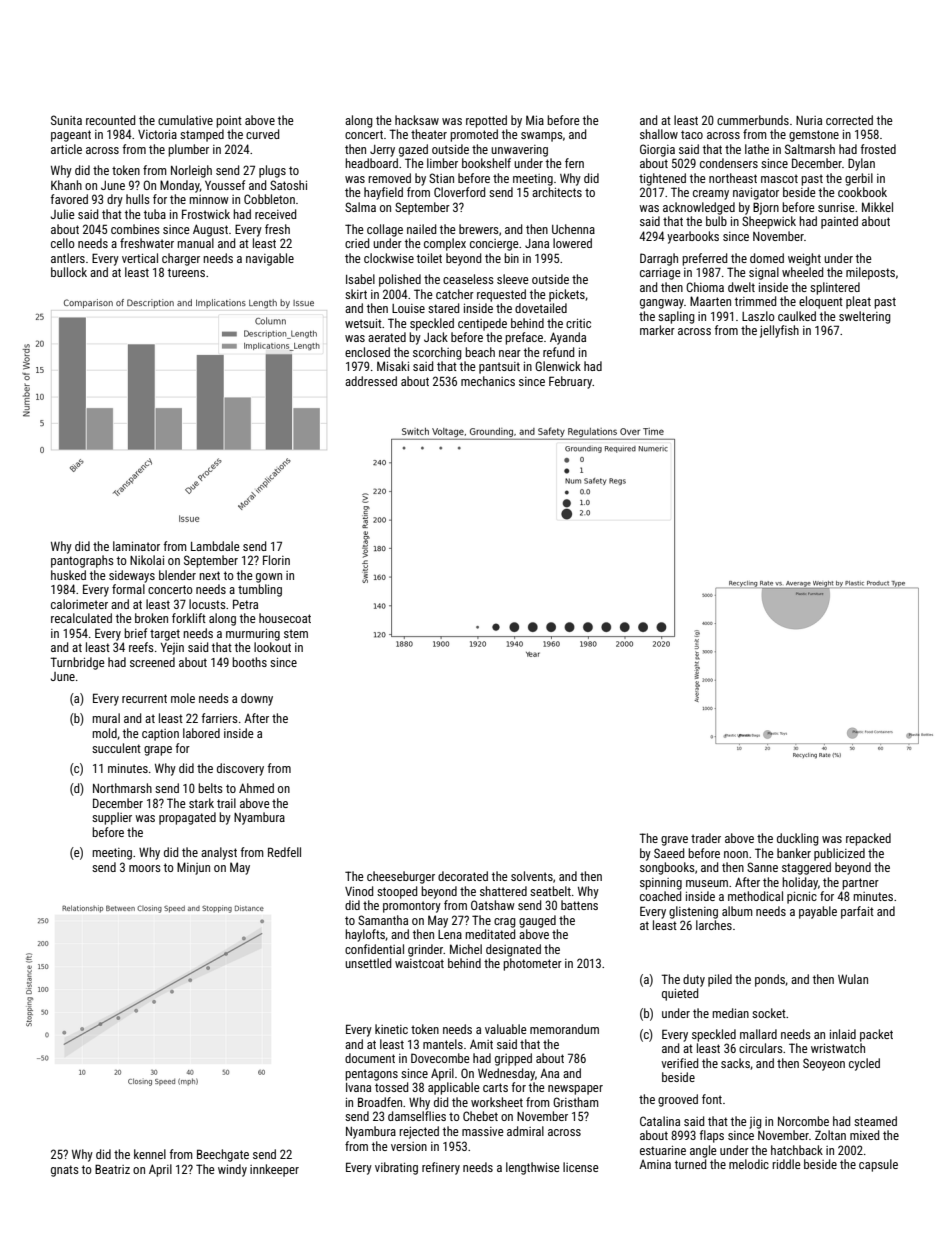 The image size is (952, 1233). Describe the element at coordinates (152, 662) in the page. I see `screened` at that location.
